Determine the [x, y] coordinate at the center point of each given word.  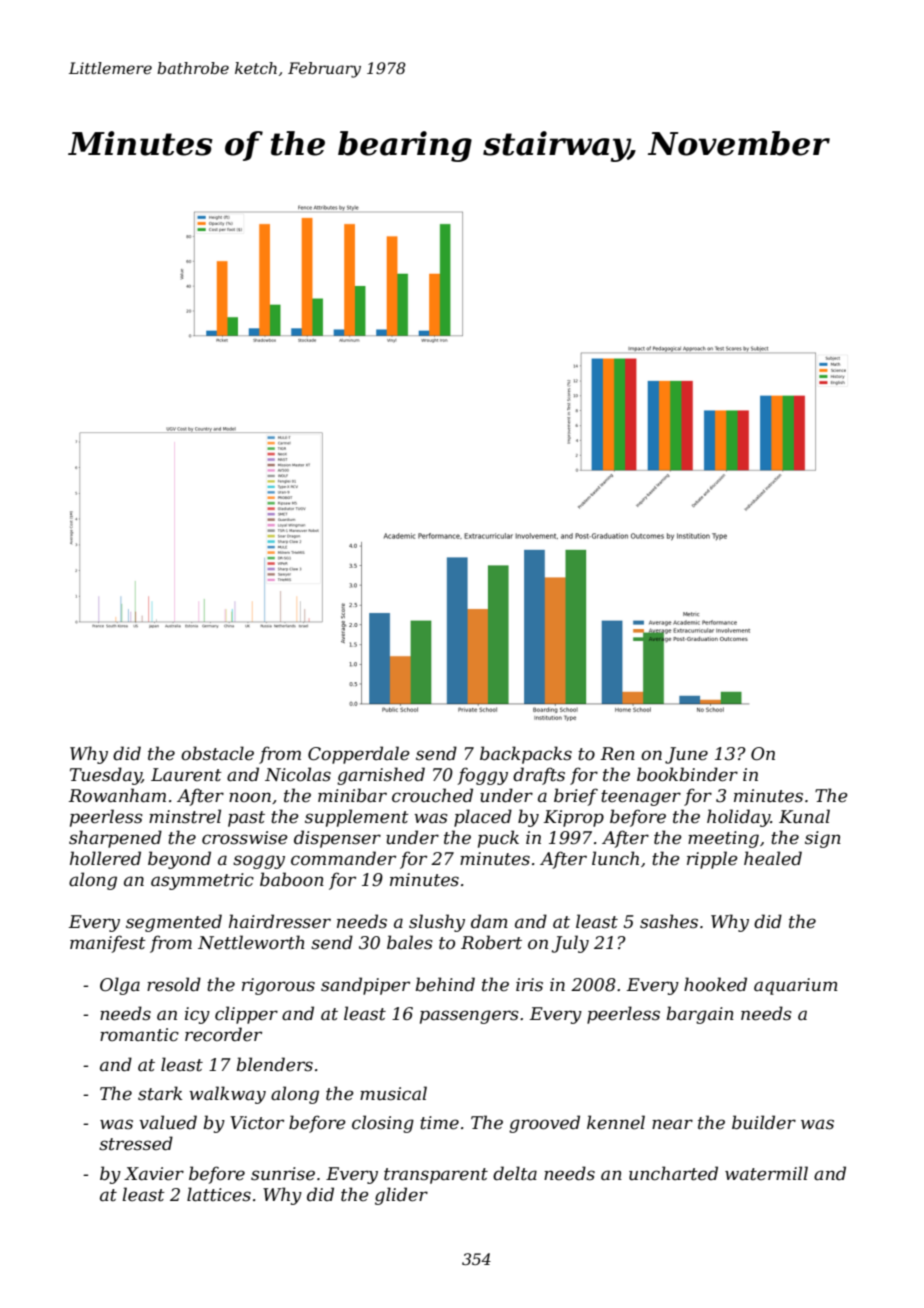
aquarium [796, 986]
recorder [223, 1034]
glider [401, 1196]
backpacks [526, 755]
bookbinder [687, 774]
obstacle [217, 753]
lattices [219, 1194]
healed [773, 858]
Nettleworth [251, 942]
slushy [437, 923]
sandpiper [365, 986]
